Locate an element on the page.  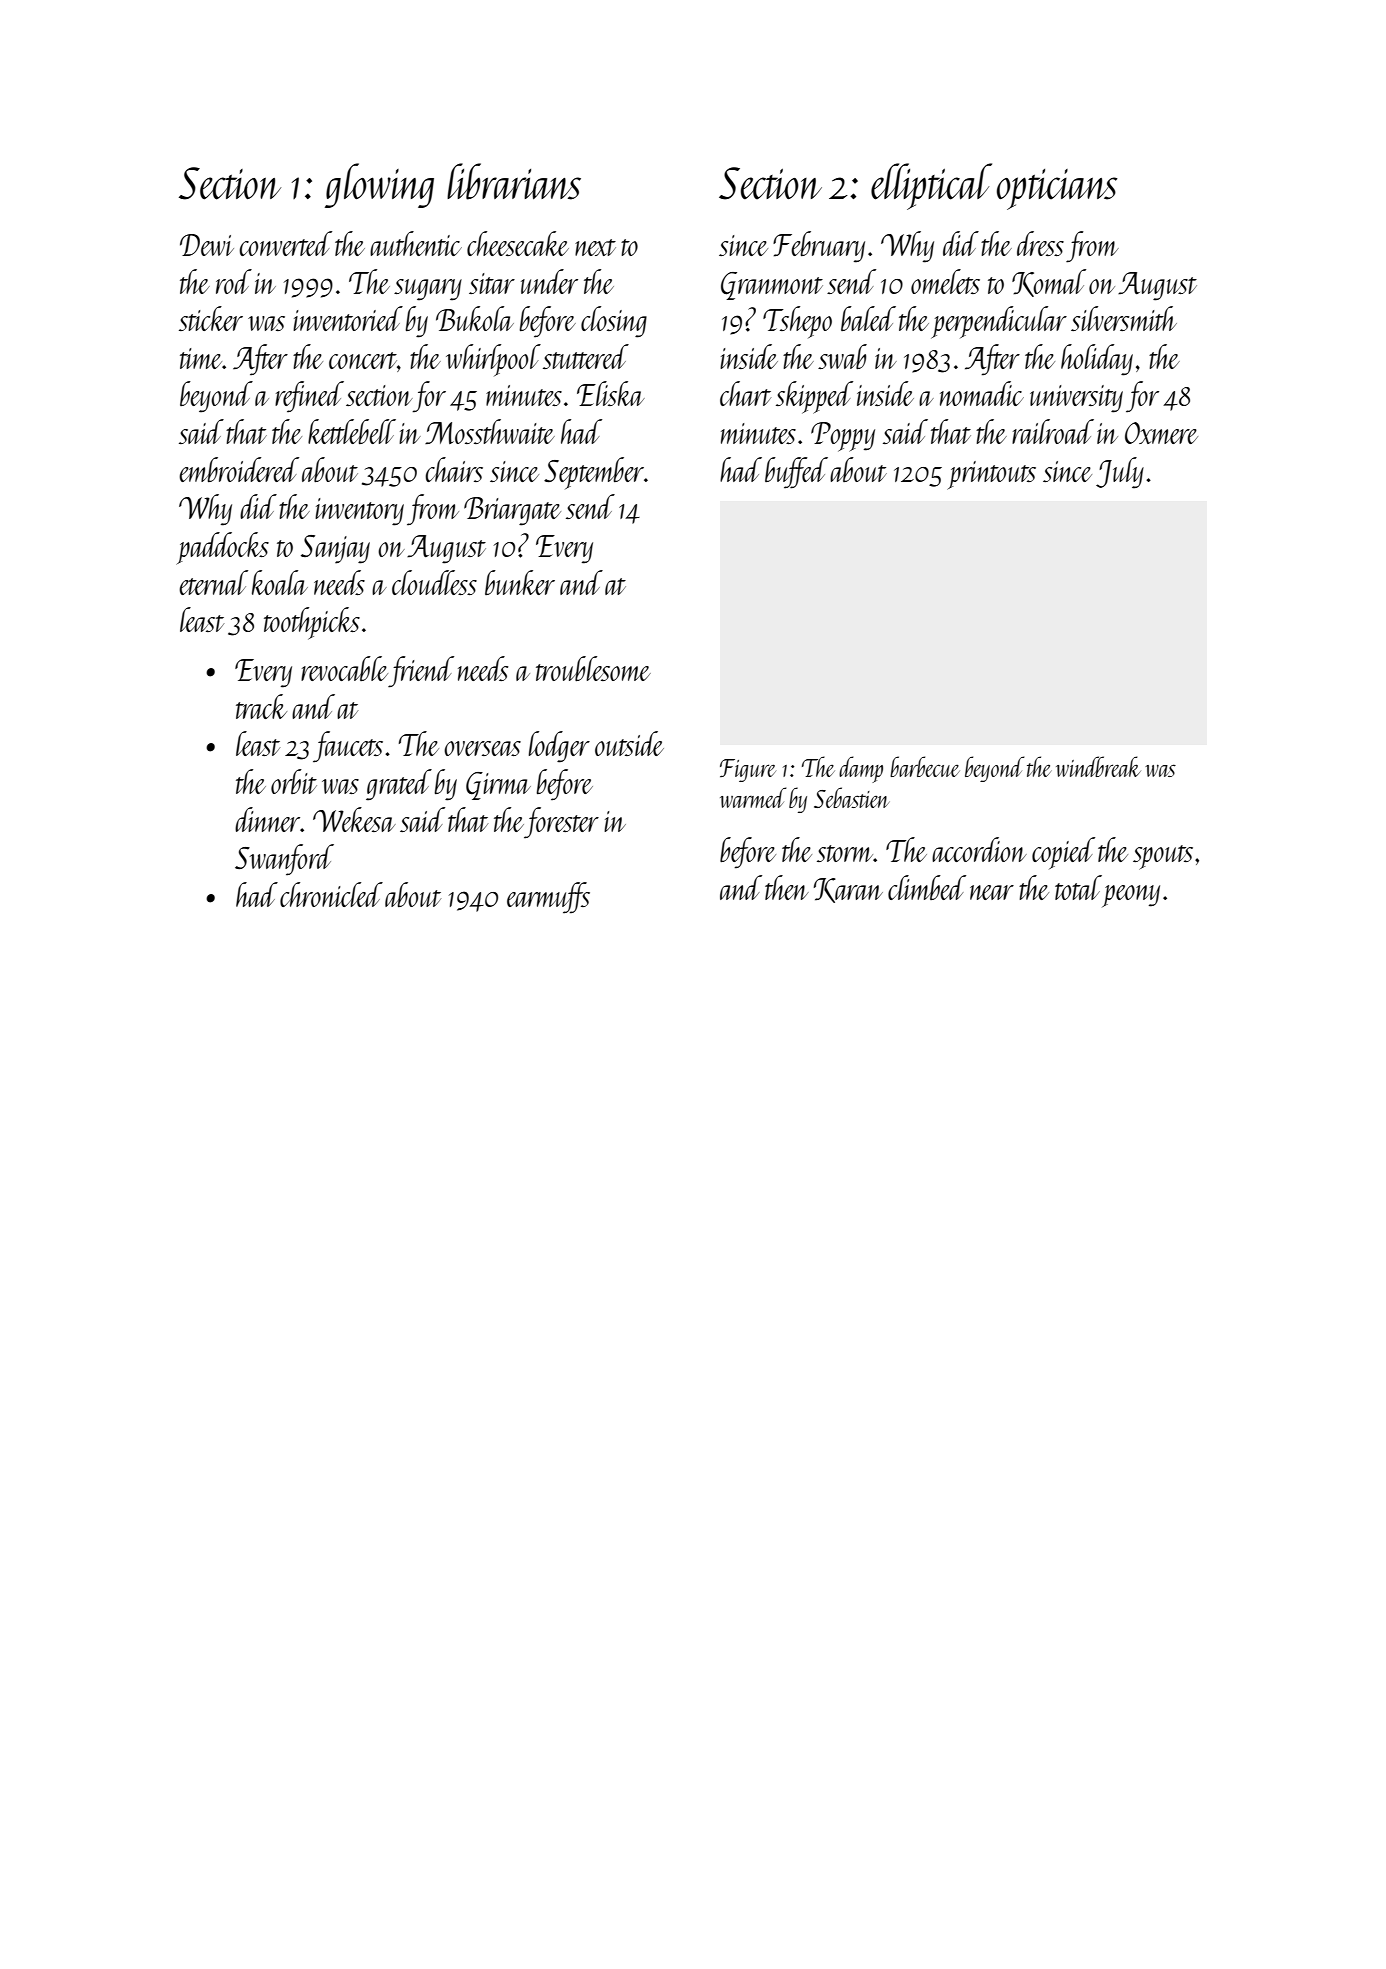
warmed is located at coordinates (753, 797).
